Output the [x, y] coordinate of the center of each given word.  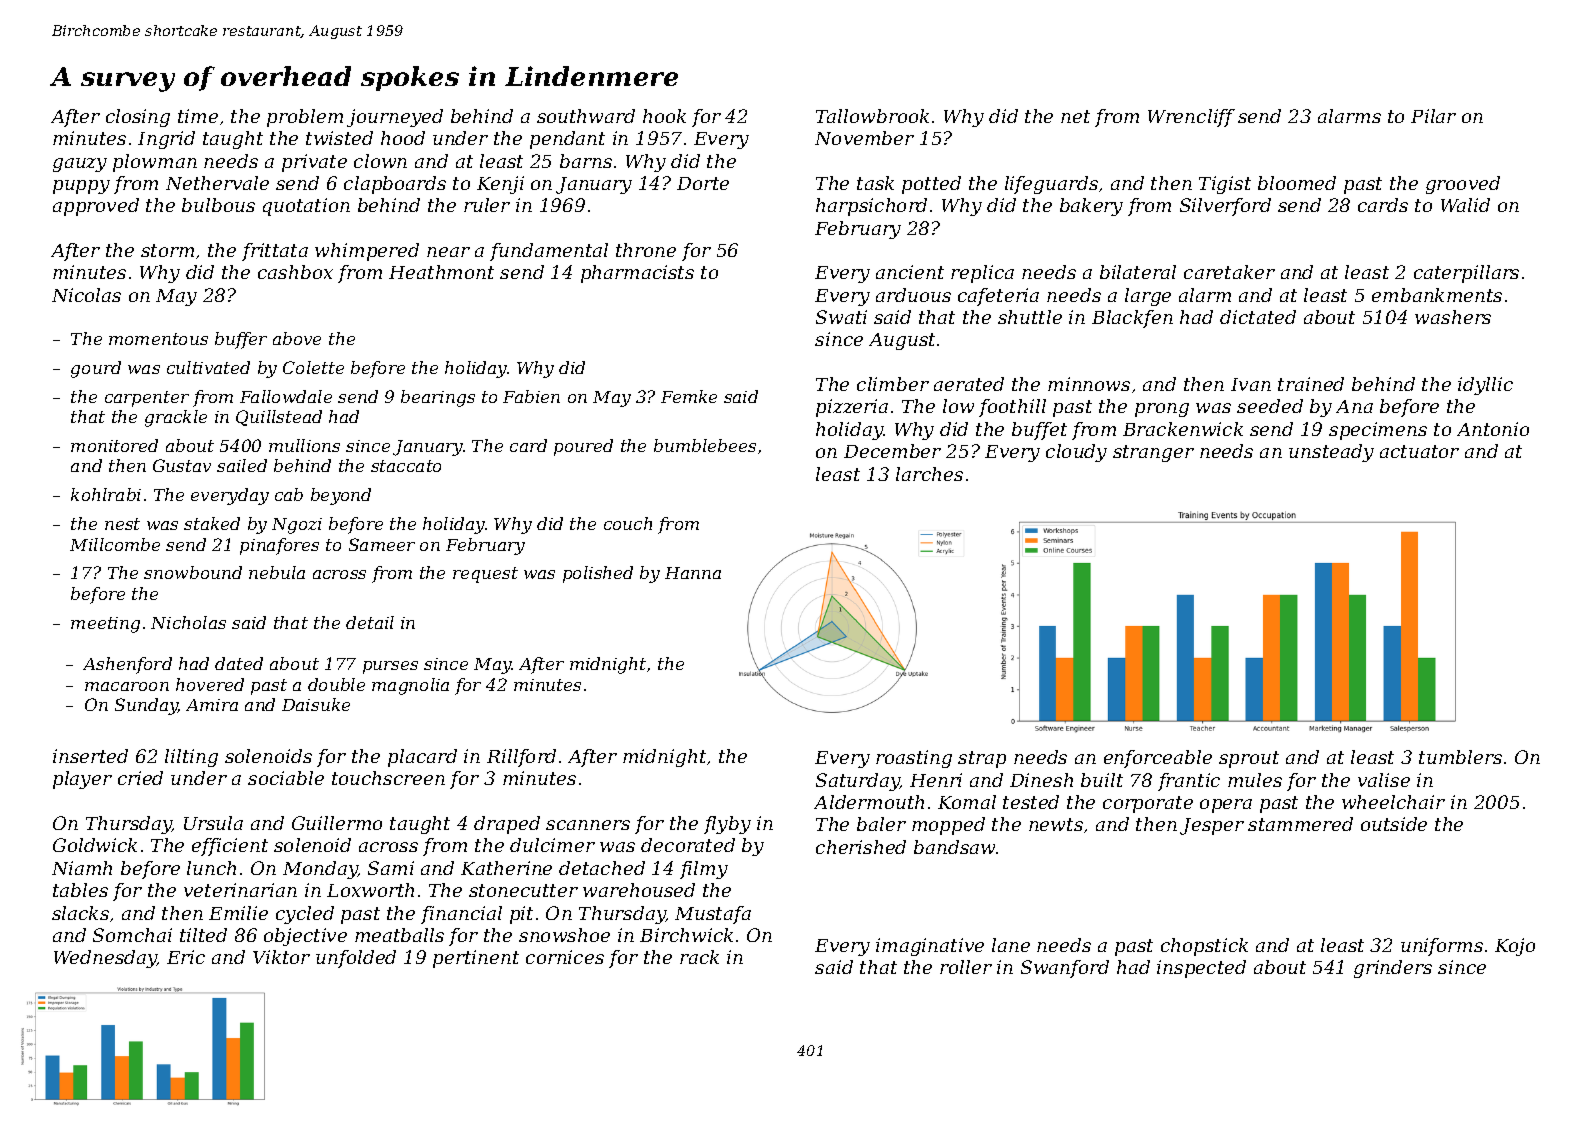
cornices [565, 957]
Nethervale [217, 183]
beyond [341, 496]
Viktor [281, 957]
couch [628, 523]
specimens [1378, 431]
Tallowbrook [872, 116]
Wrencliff [1191, 118]
